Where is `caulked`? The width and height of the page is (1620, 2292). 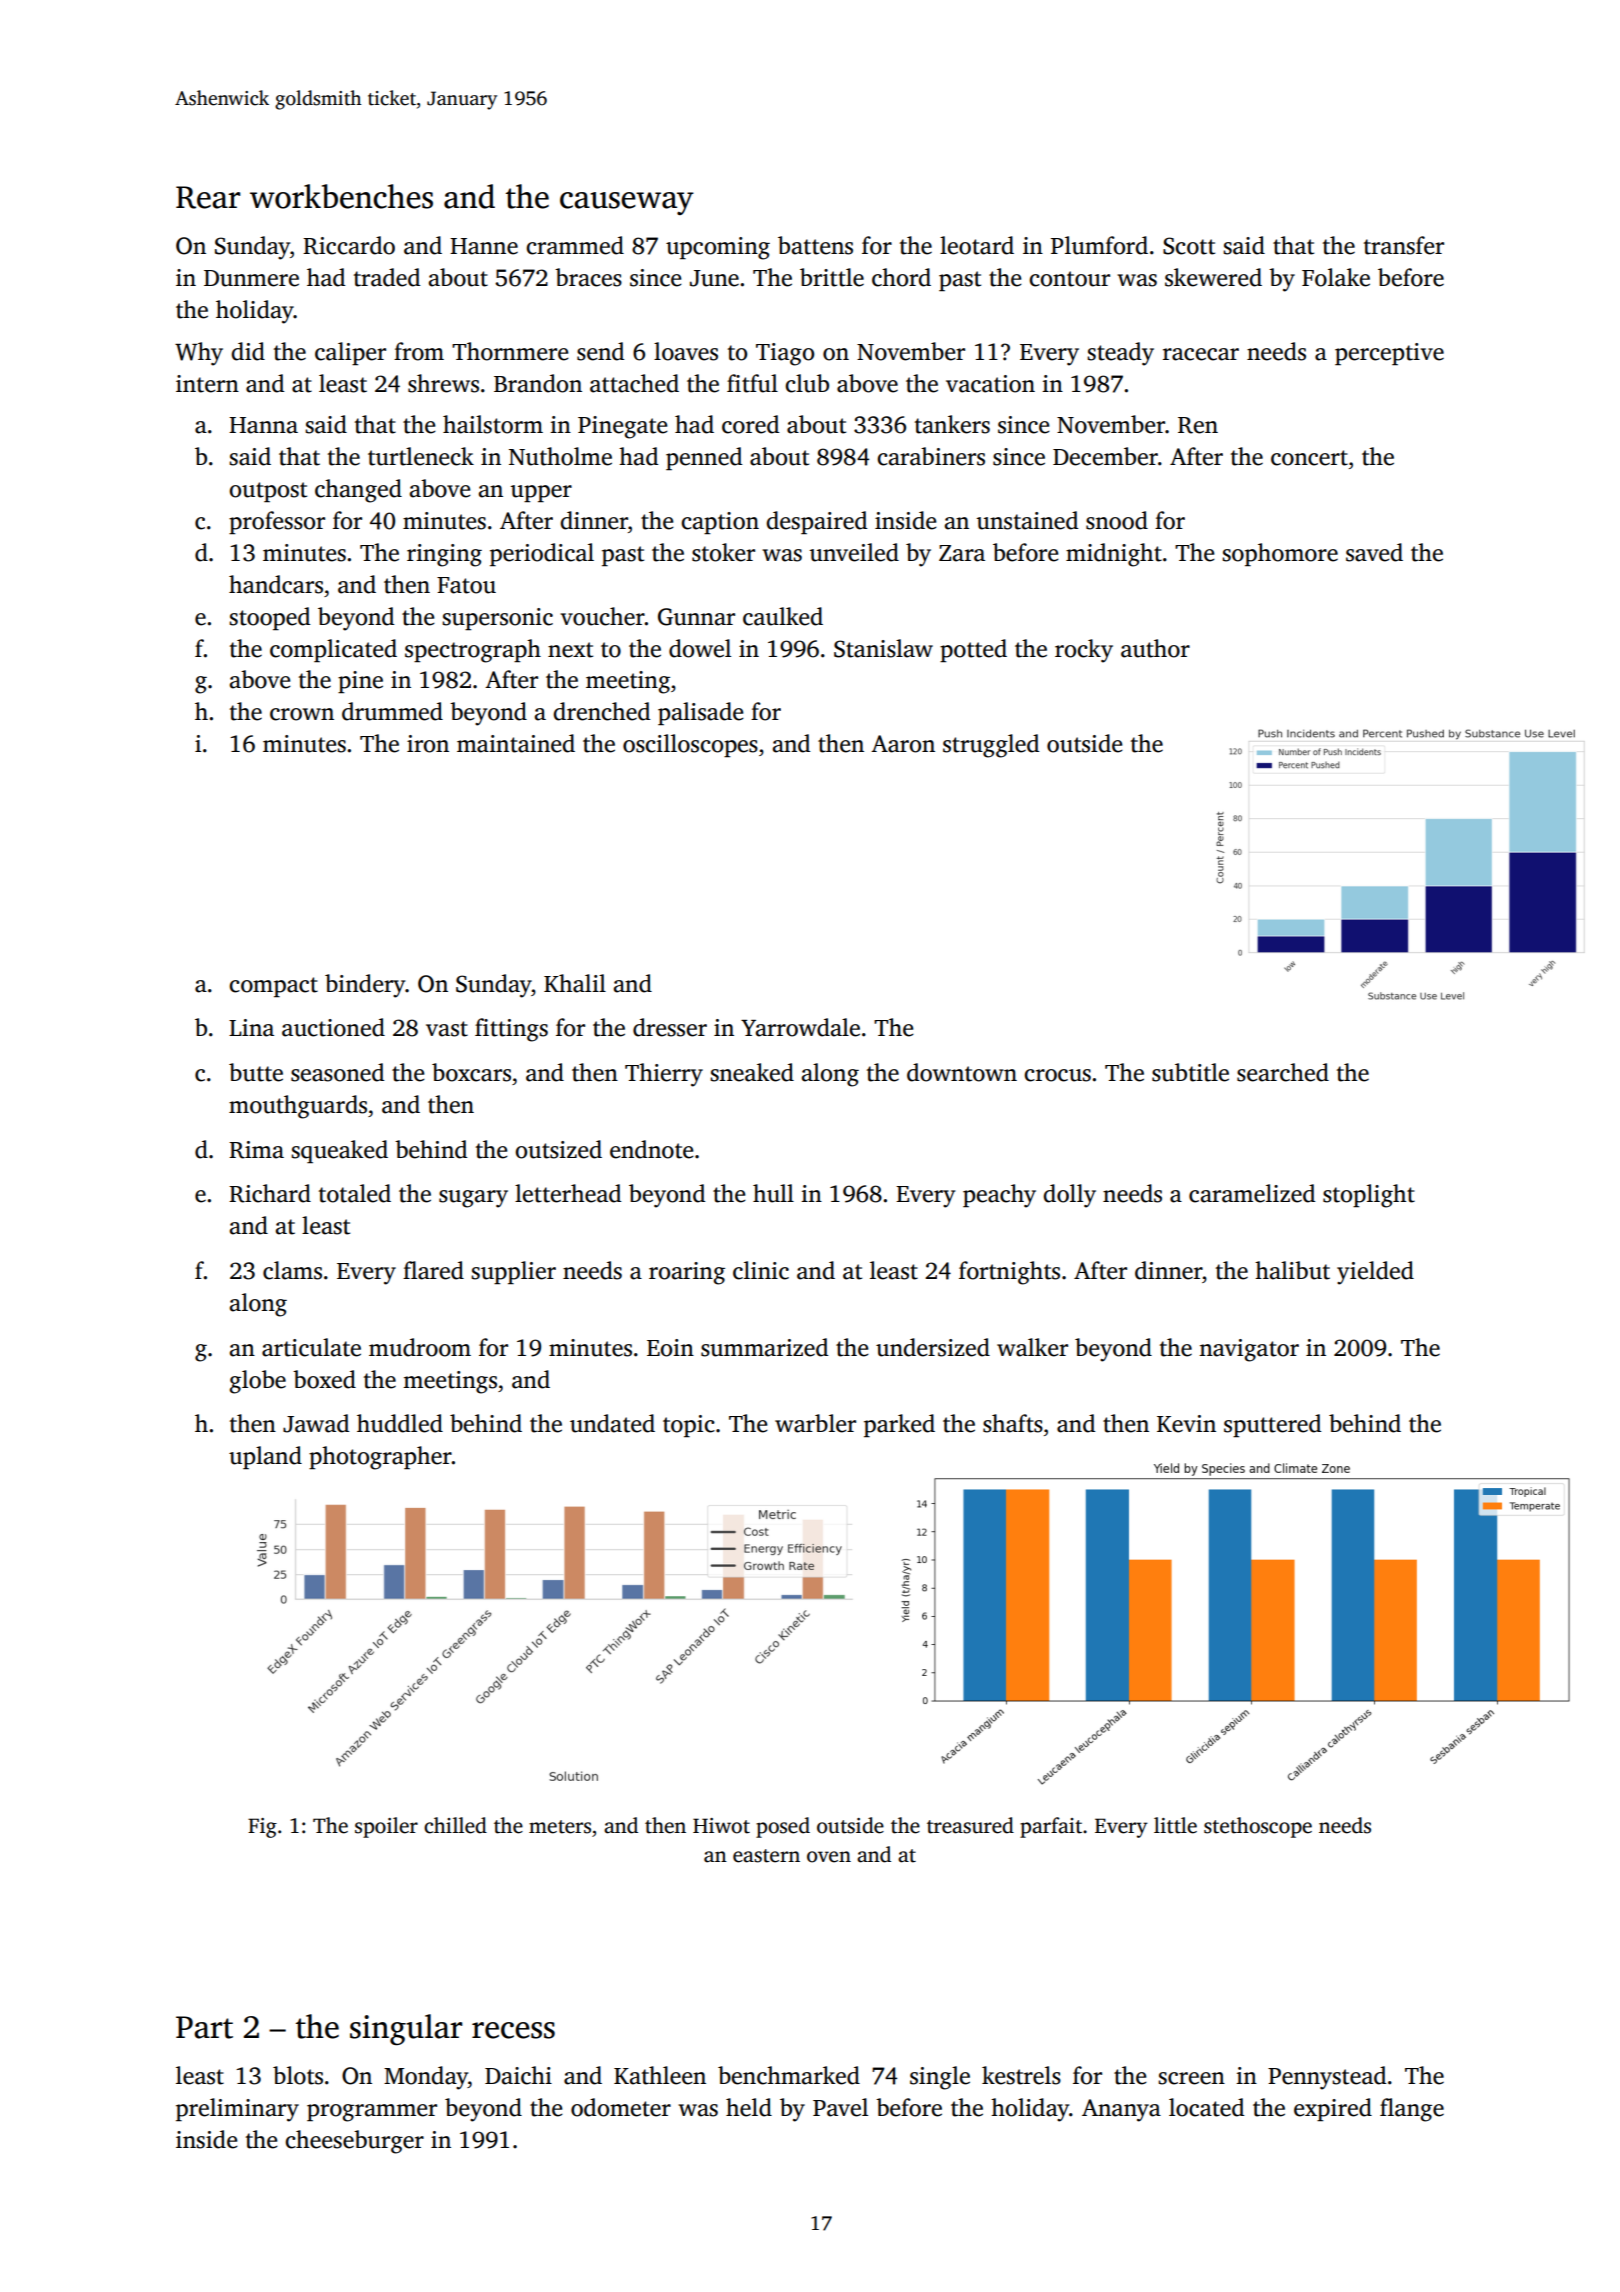 caulked is located at coordinates (783, 616).
